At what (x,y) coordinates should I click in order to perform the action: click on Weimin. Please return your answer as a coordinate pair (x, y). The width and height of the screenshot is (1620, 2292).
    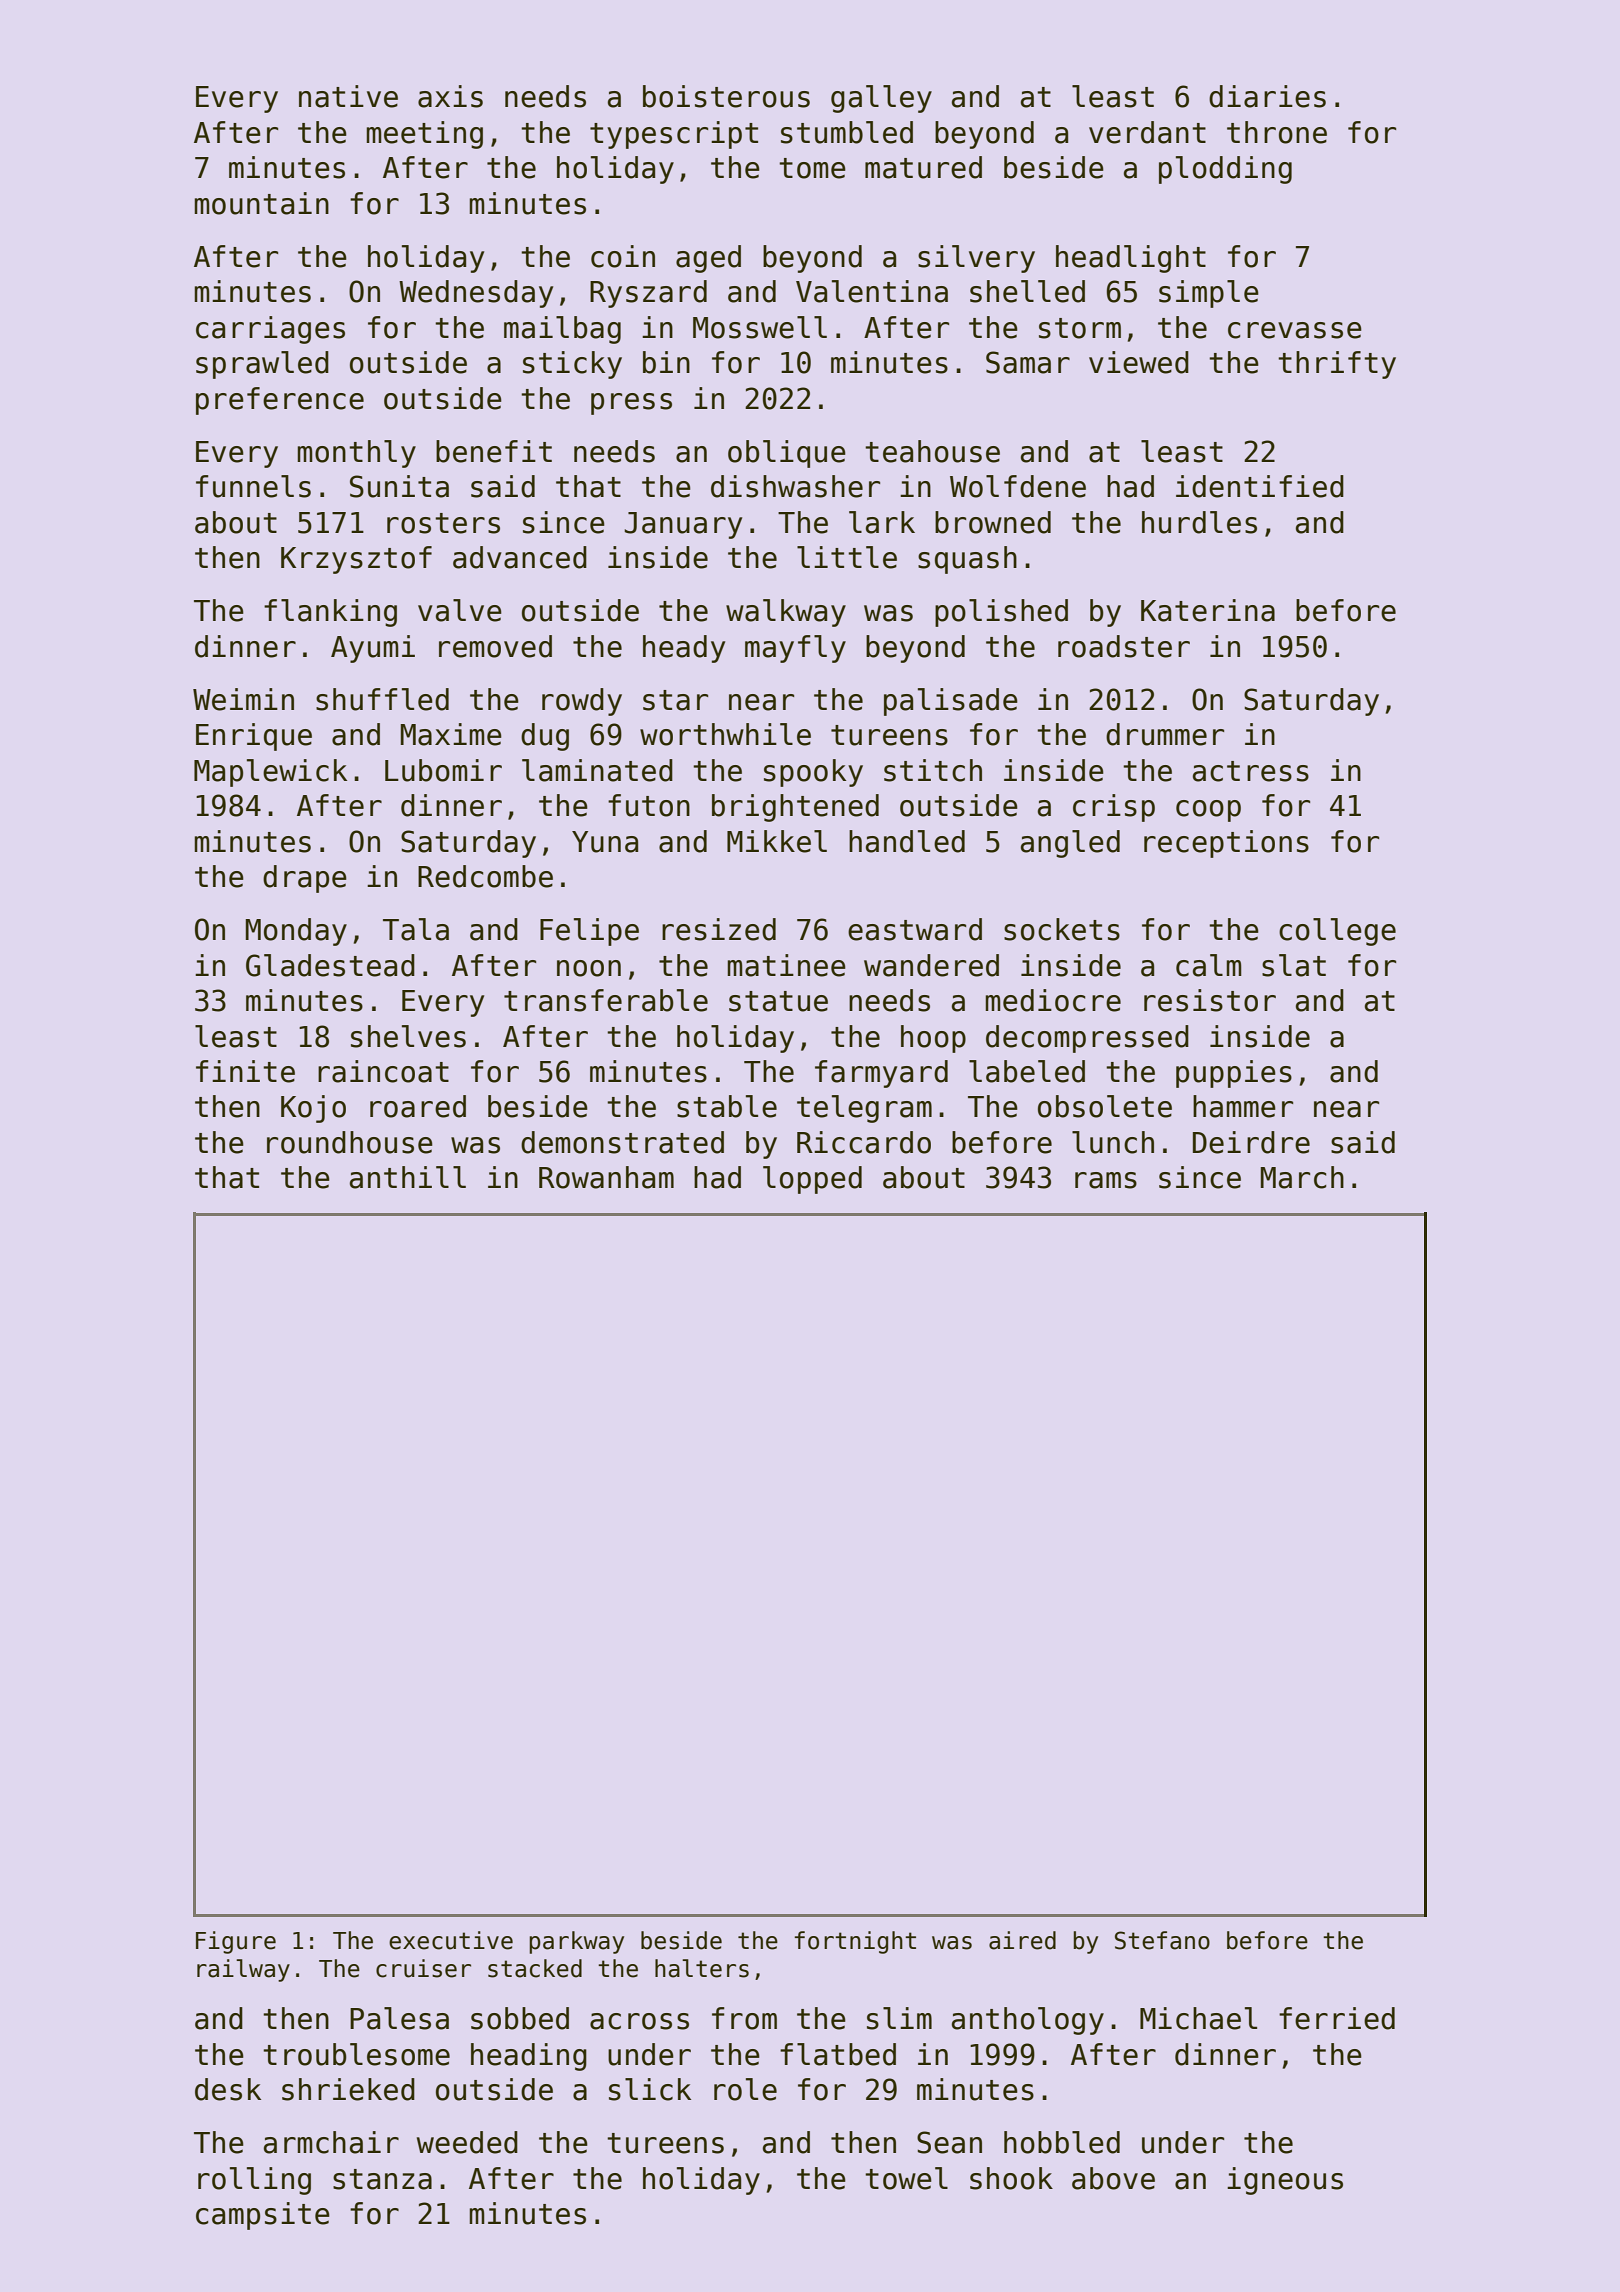
    Looking at the image, I should click on (243, 699).
